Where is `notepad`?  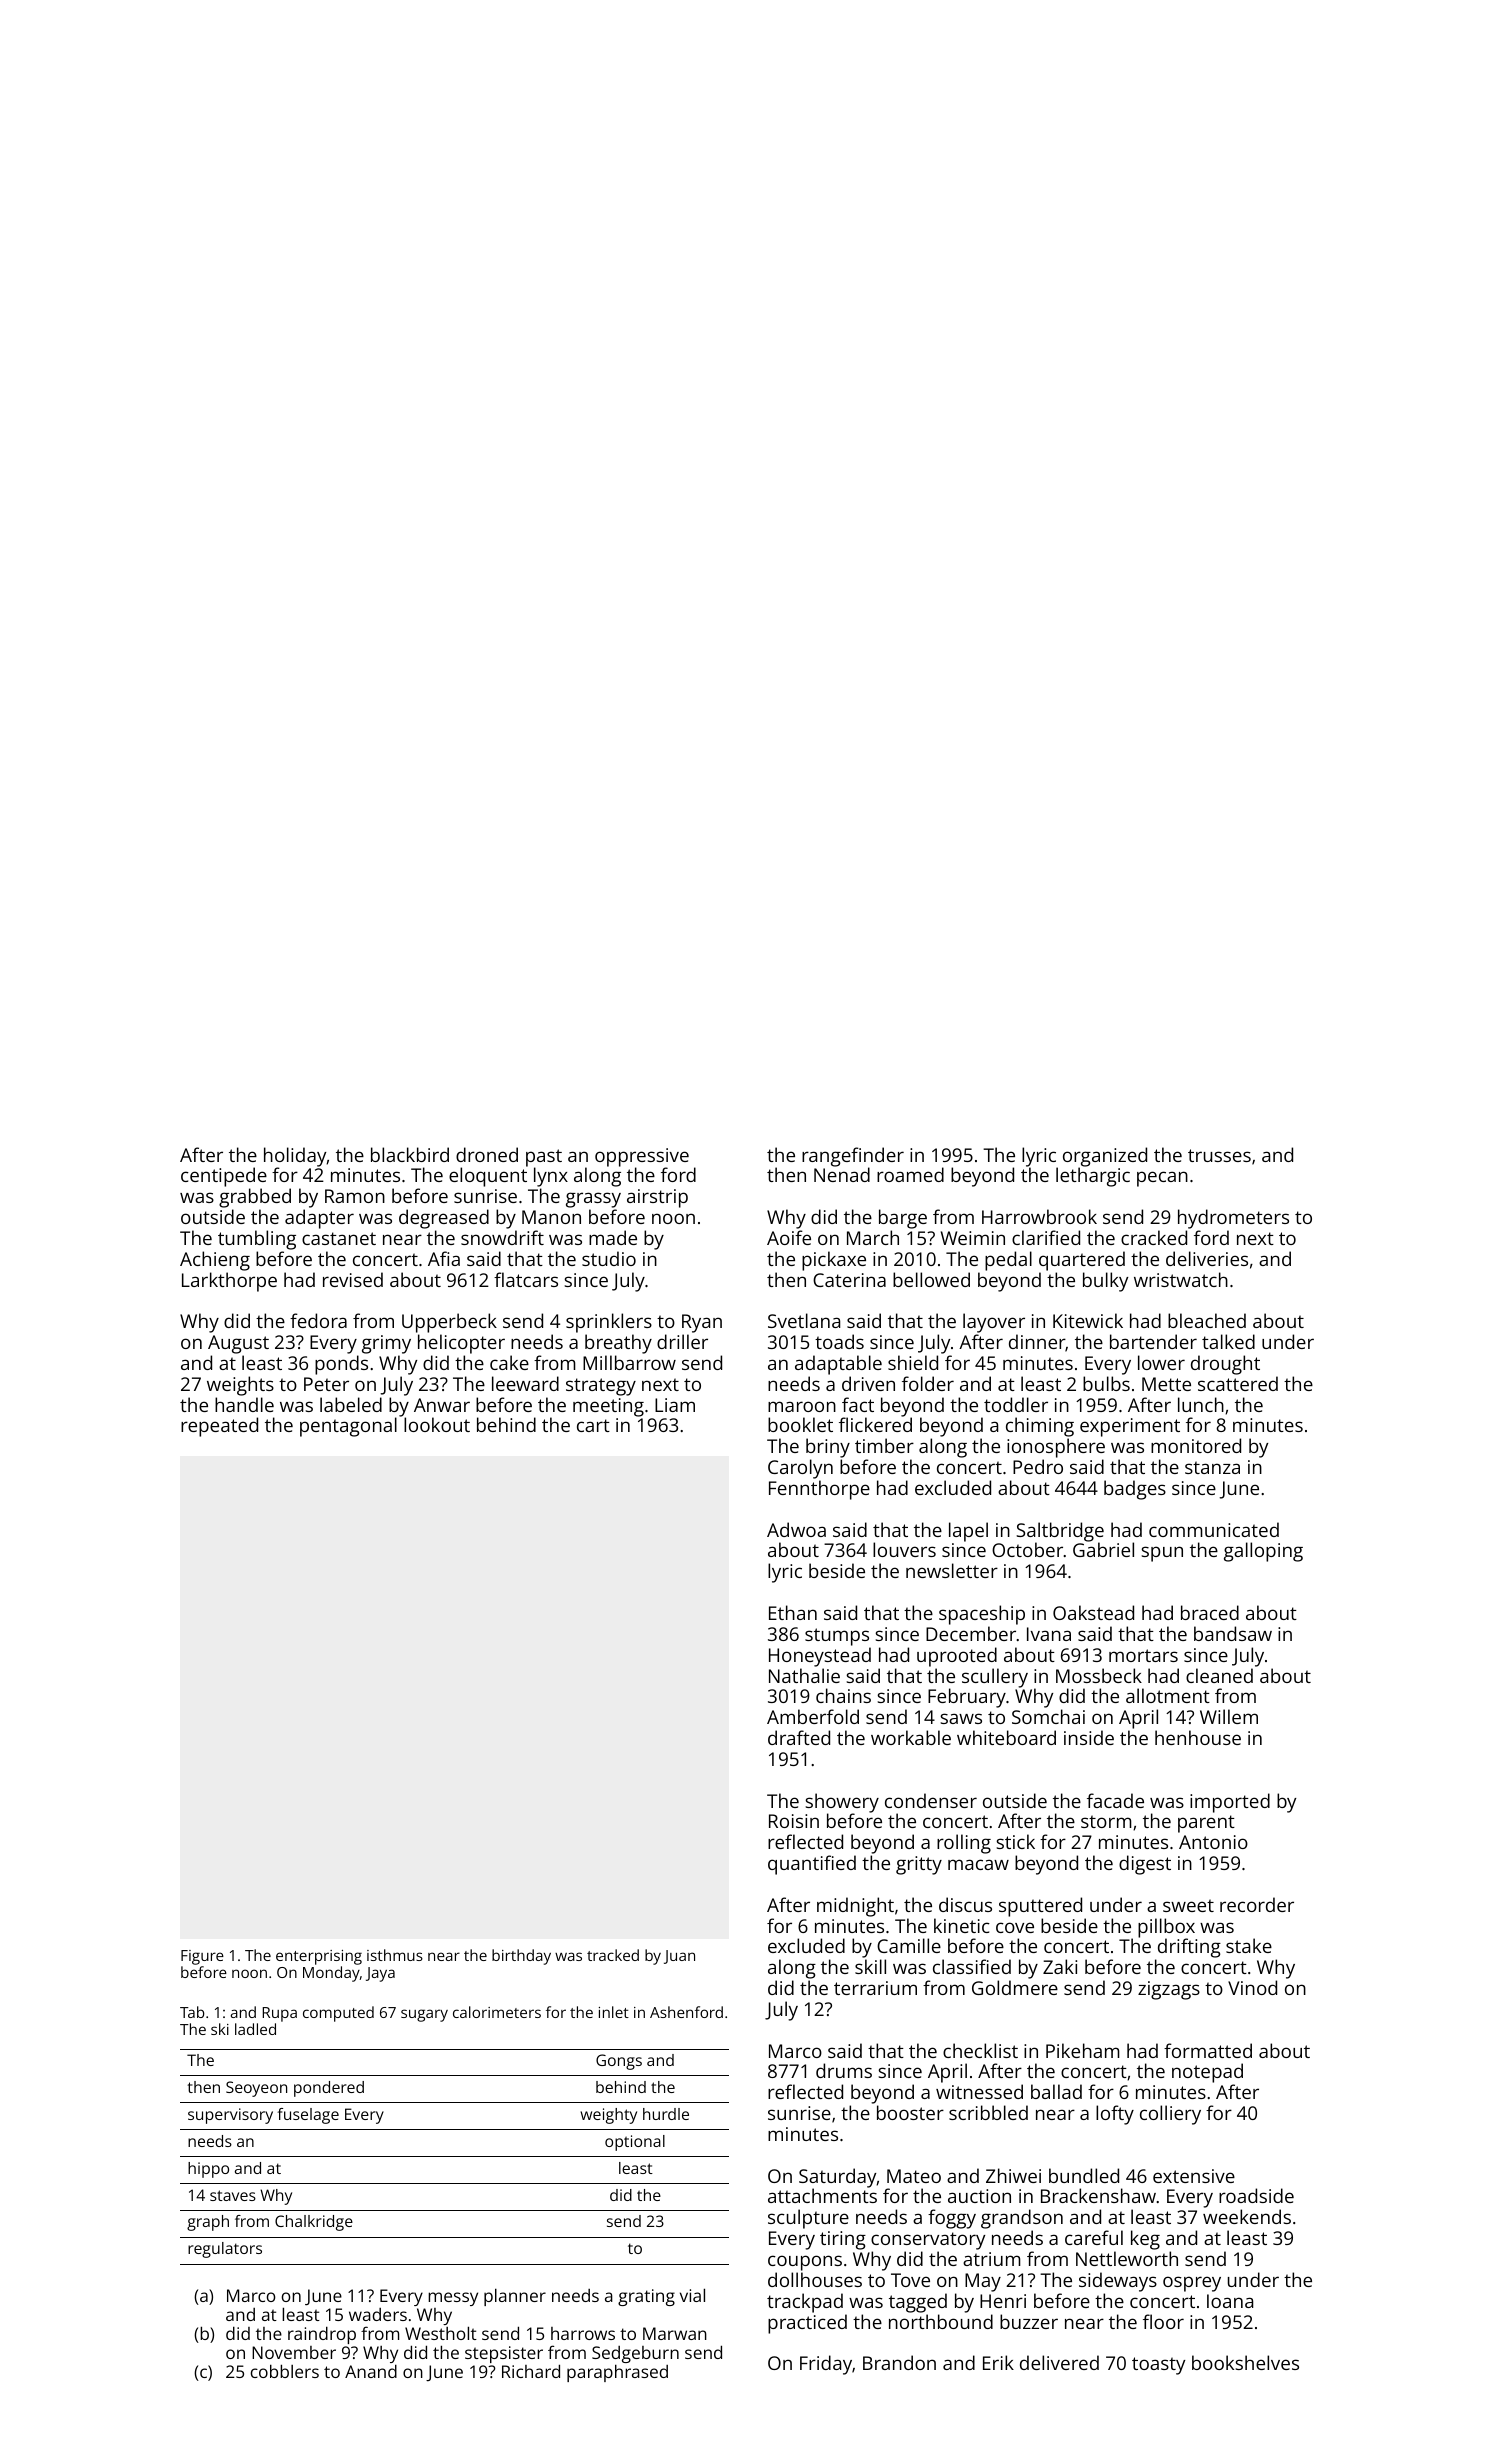 notepad is located at coordinates (1207, 2073).
